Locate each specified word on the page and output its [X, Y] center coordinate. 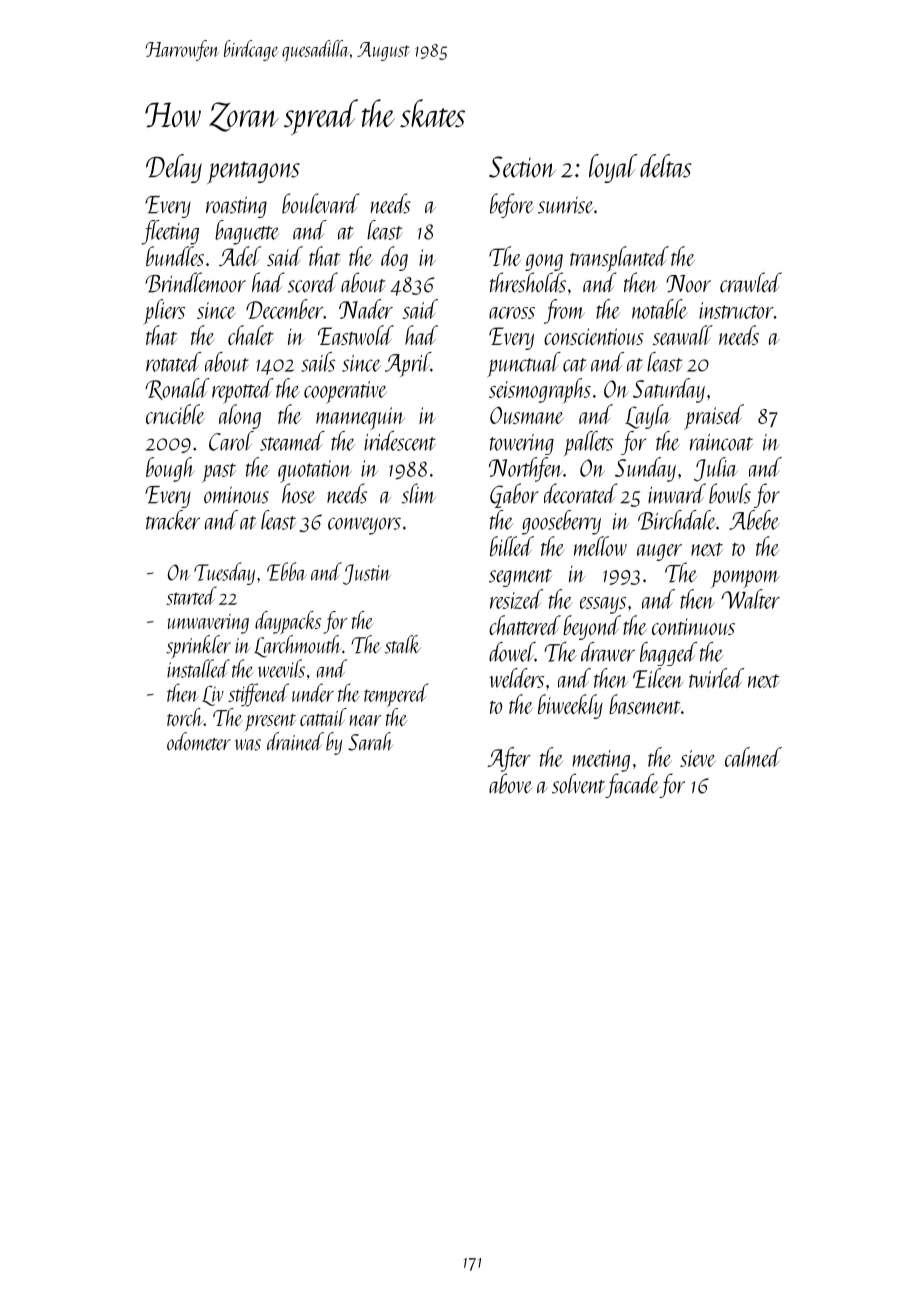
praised [714, 417]
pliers [164, 312]
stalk [403, 644]
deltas [666, 166]
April [408, 364]
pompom [745, 579]
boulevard [320, 203]
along [240, 416]
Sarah [371, 741]
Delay [174, 168]
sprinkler [198, 647]
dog [394, 258]
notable [660, 309]
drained [295, 741]
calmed [753, 757]
